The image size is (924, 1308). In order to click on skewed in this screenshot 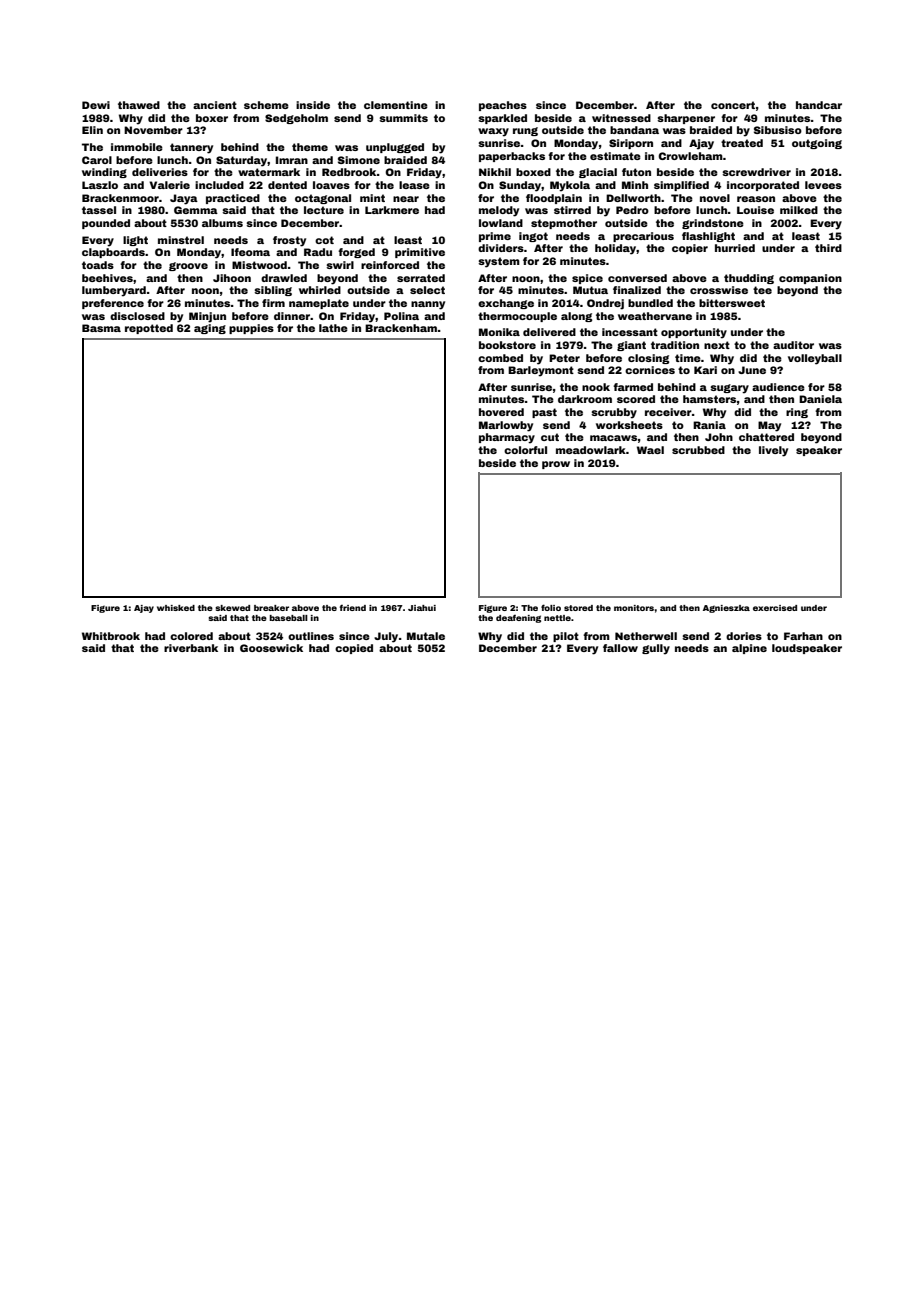, I will do `click(232, 608)`.
